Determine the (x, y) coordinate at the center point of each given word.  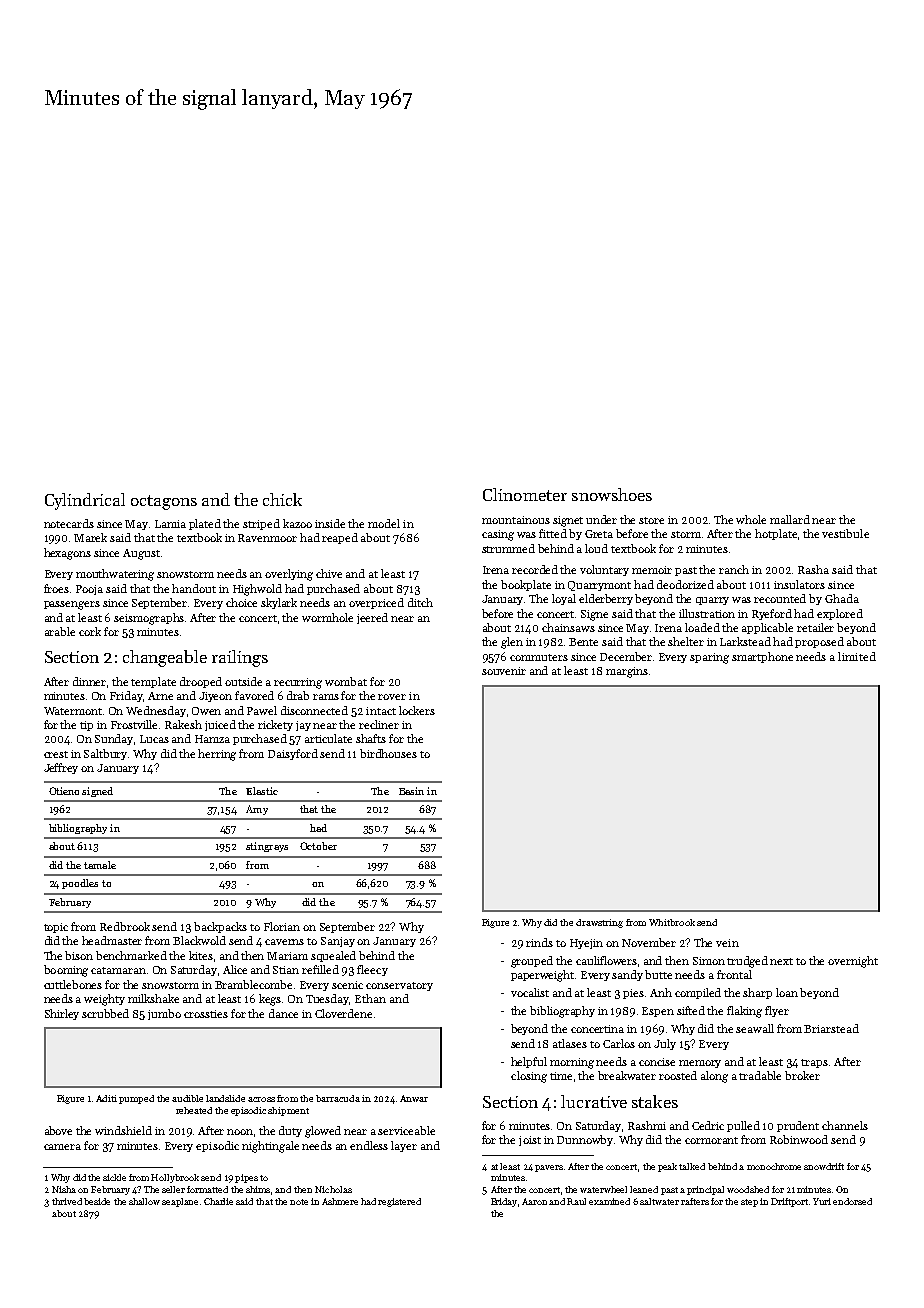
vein (727, 943)
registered (399, 1202)
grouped (532, 962)
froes (56, 588)
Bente (583, 642)
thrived (67, 1201)
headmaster (112, 940)
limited (857, 656)
